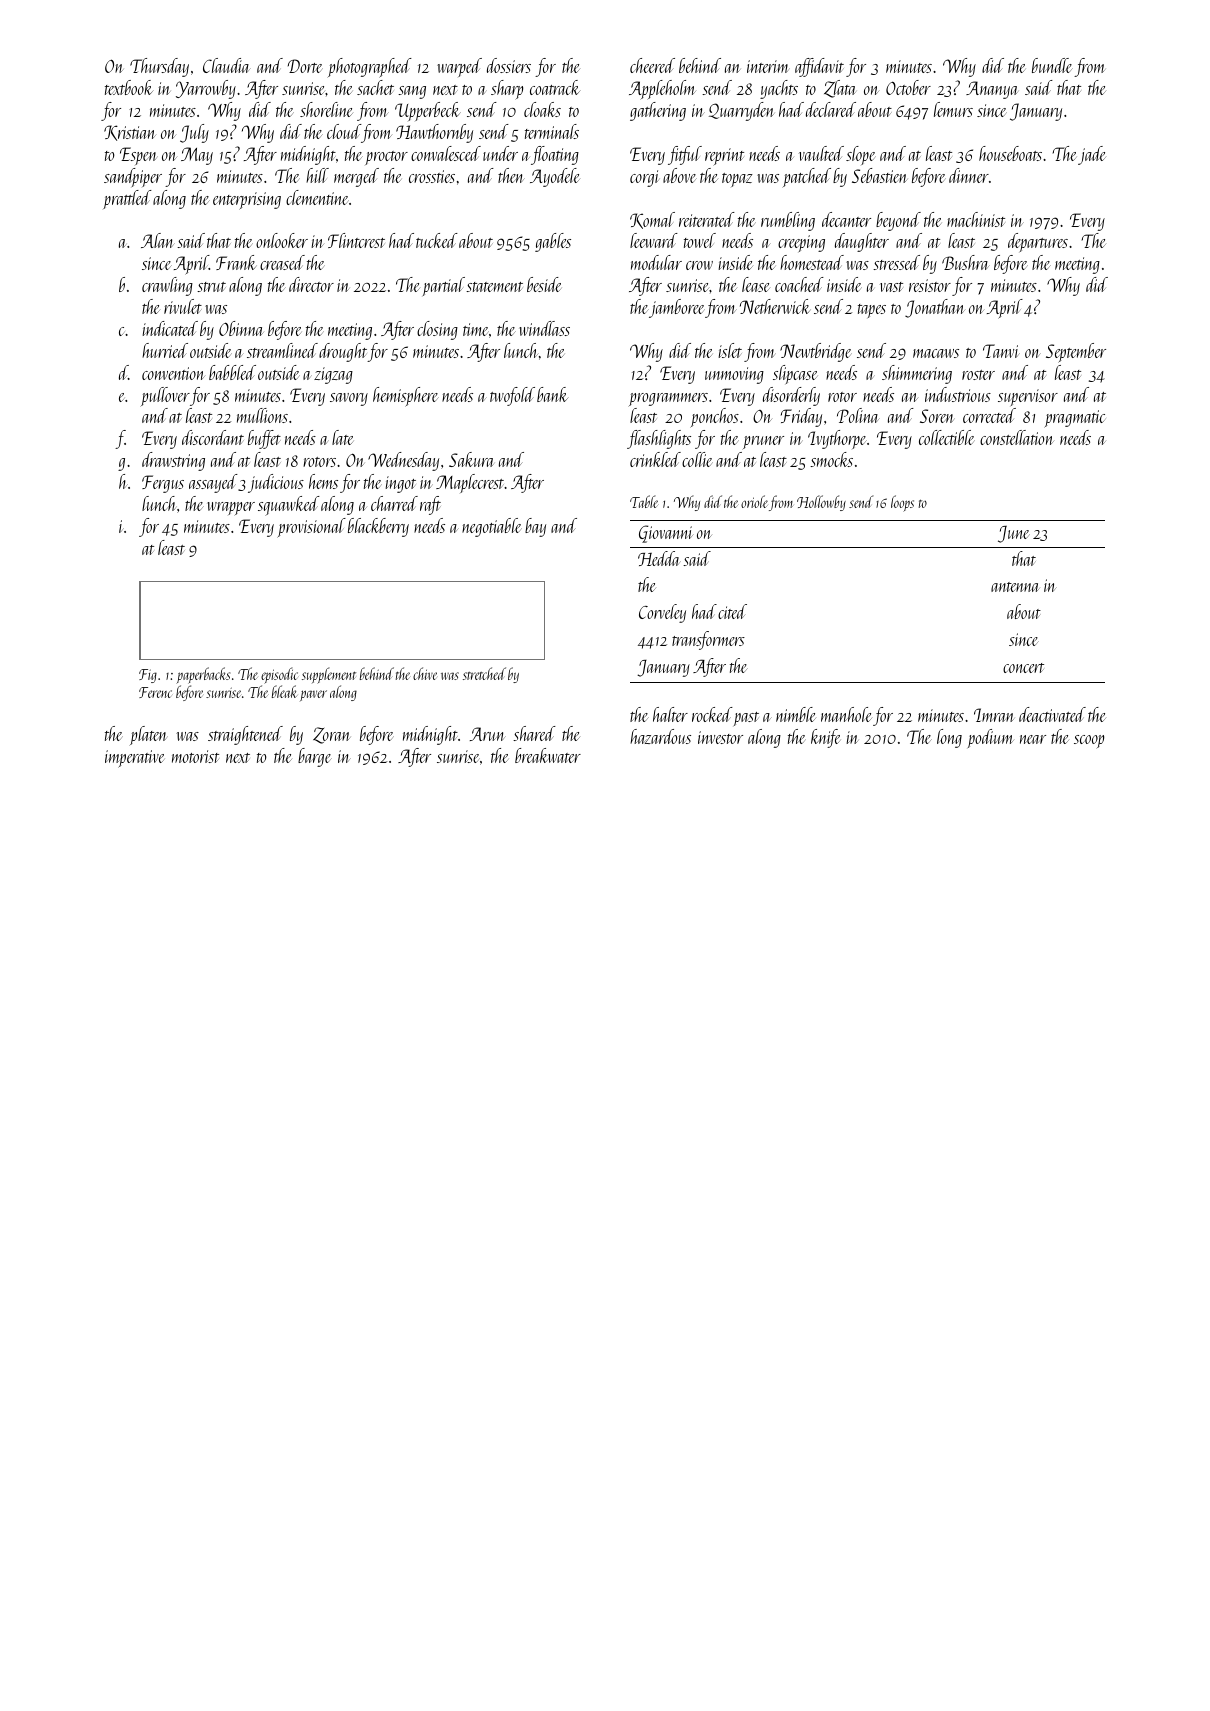 The image size is (1210, 1711). Describe the element at coordinates (226, 65) in the screenshot. I see `Claudia` at that location.
